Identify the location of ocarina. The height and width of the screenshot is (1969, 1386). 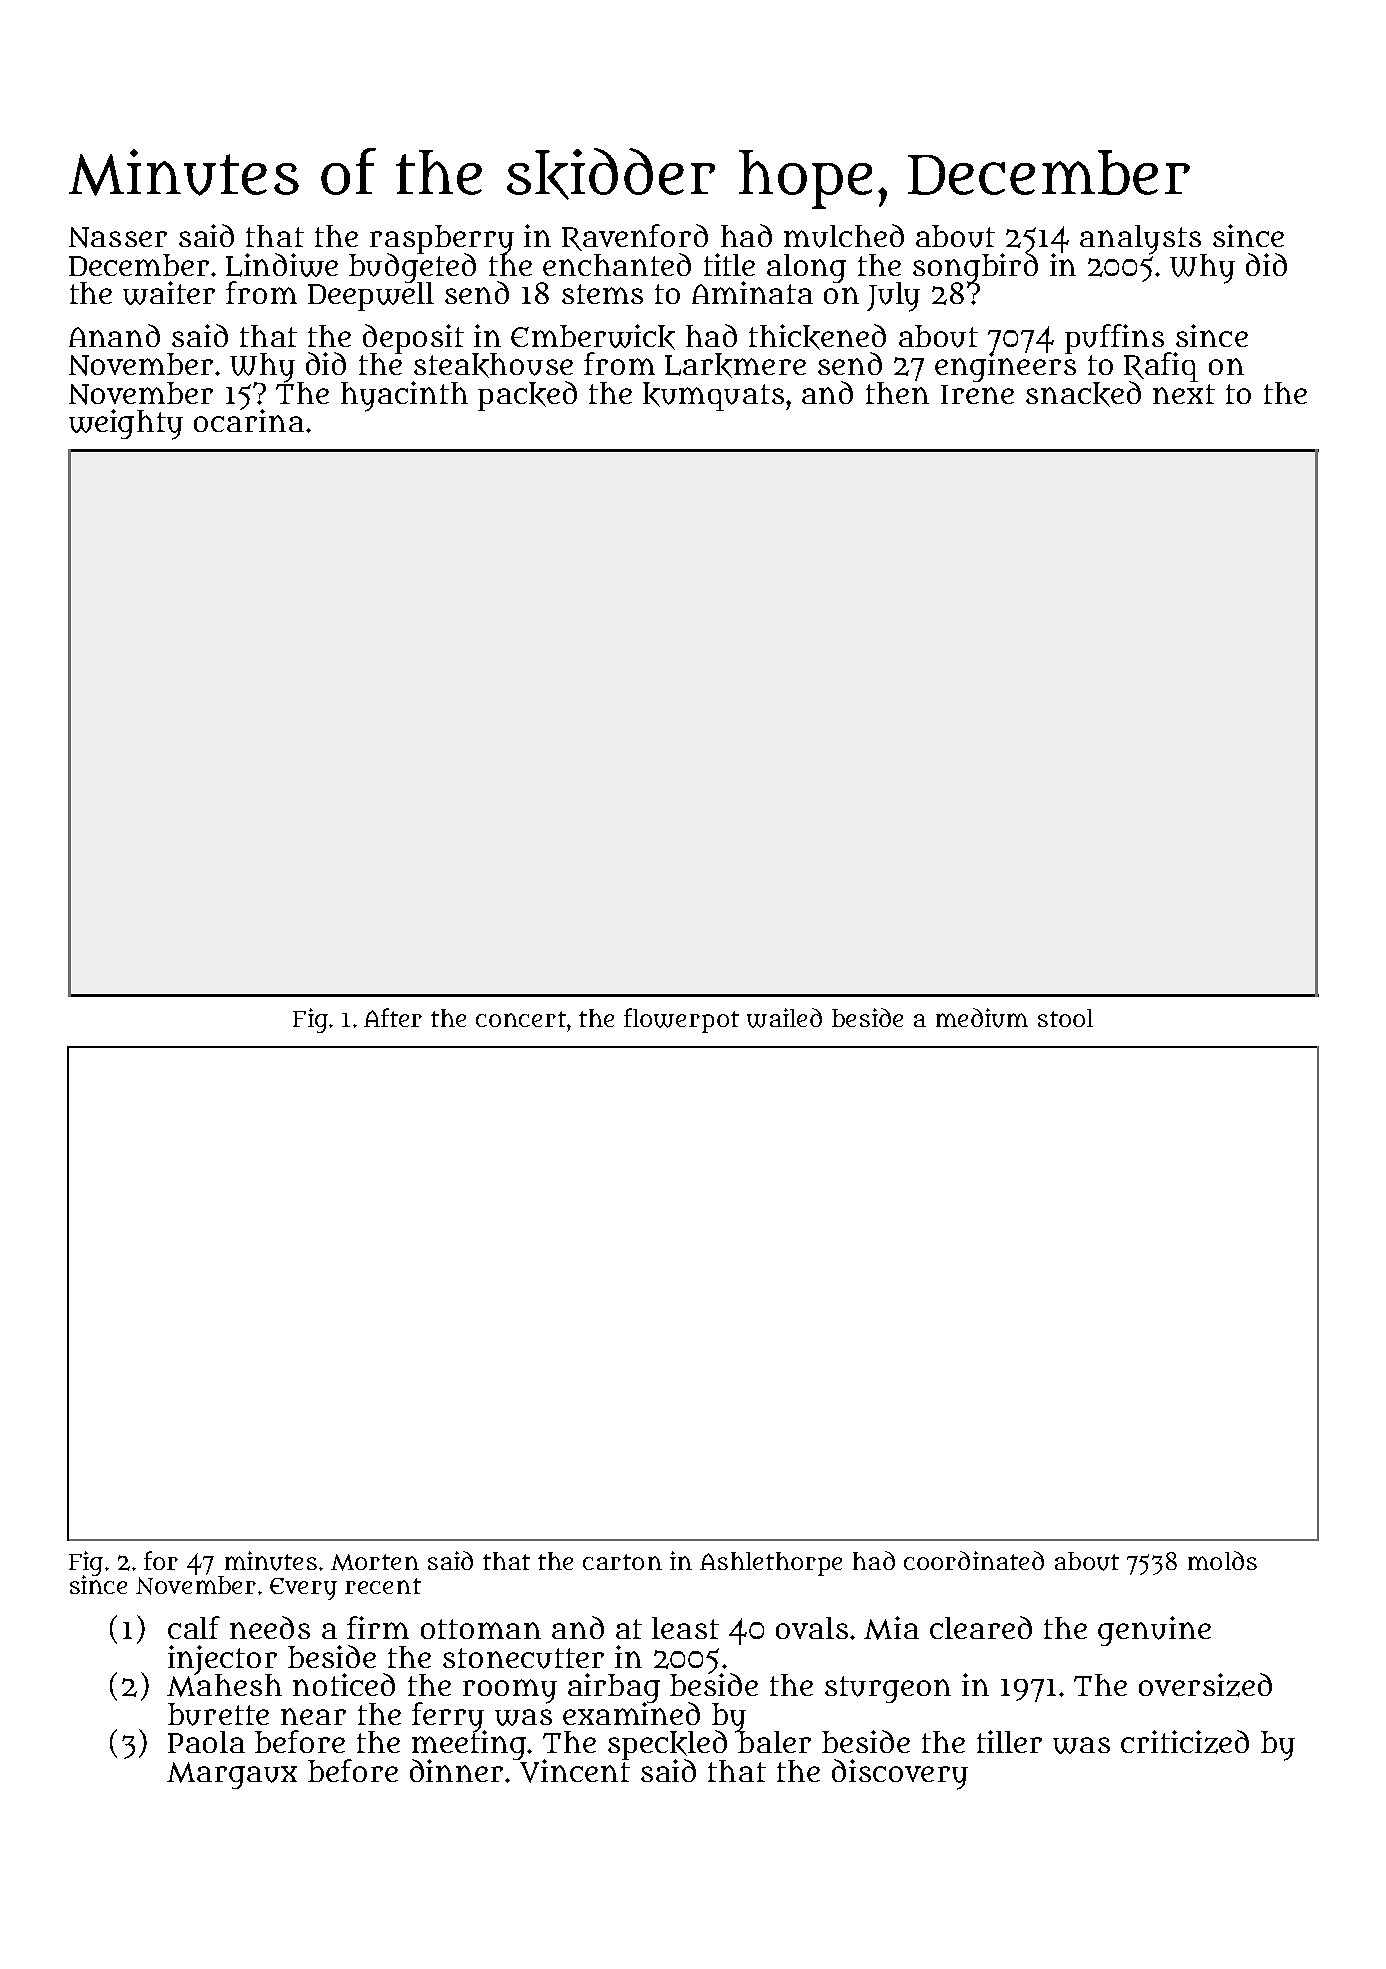
(249, 421).
